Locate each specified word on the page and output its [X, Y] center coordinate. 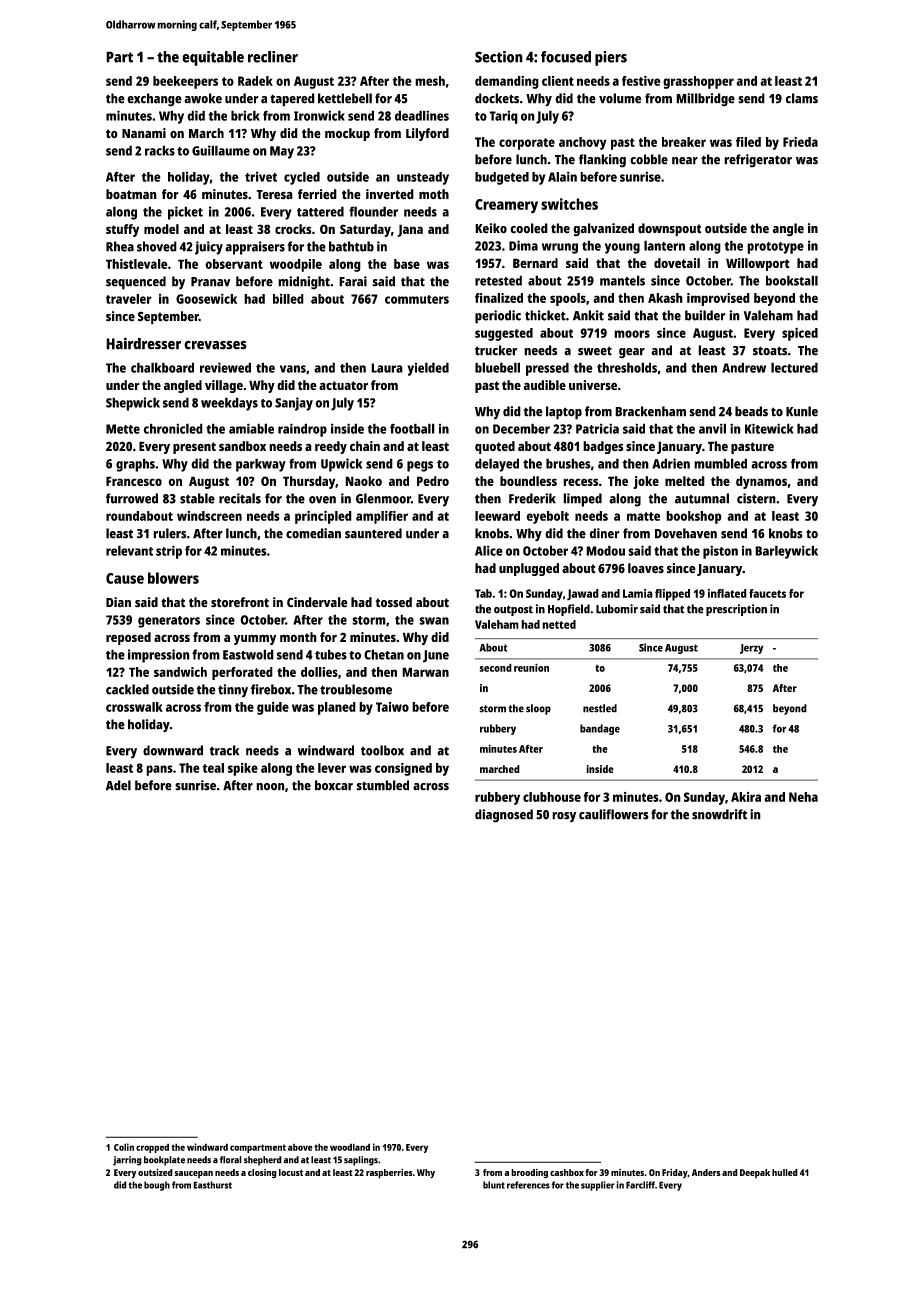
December [521, 428]
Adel [118, 785]
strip [169, 552]
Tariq [503, 117]
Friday [675, 1173]
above [300, 1147]
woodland [350, 1147]
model [161, 229]
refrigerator [758, 161]
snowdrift [719, 814]
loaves [646, 568]
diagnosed [504, 816]
